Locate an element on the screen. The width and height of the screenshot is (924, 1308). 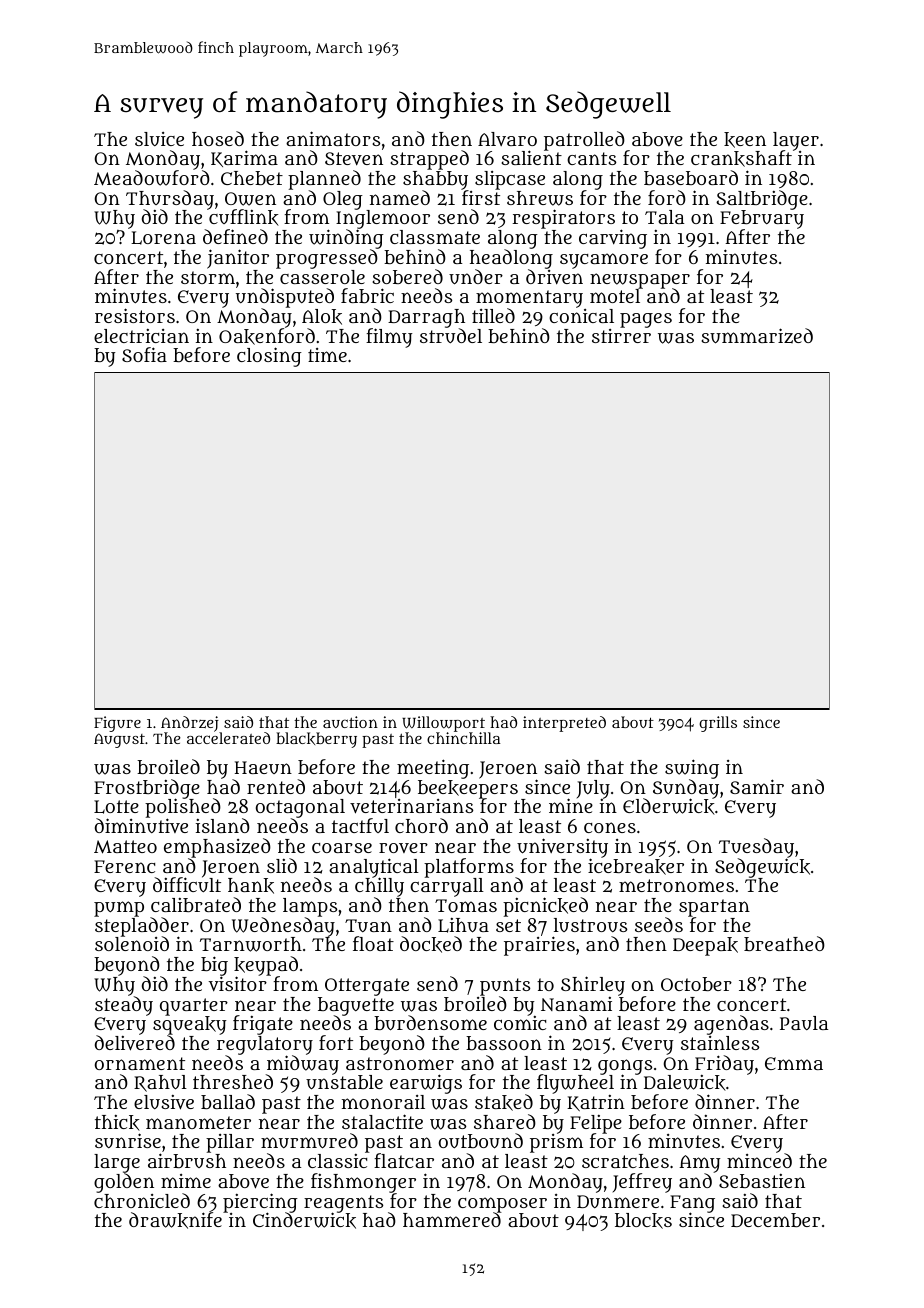
conical is located at coordinates (581, 316).
